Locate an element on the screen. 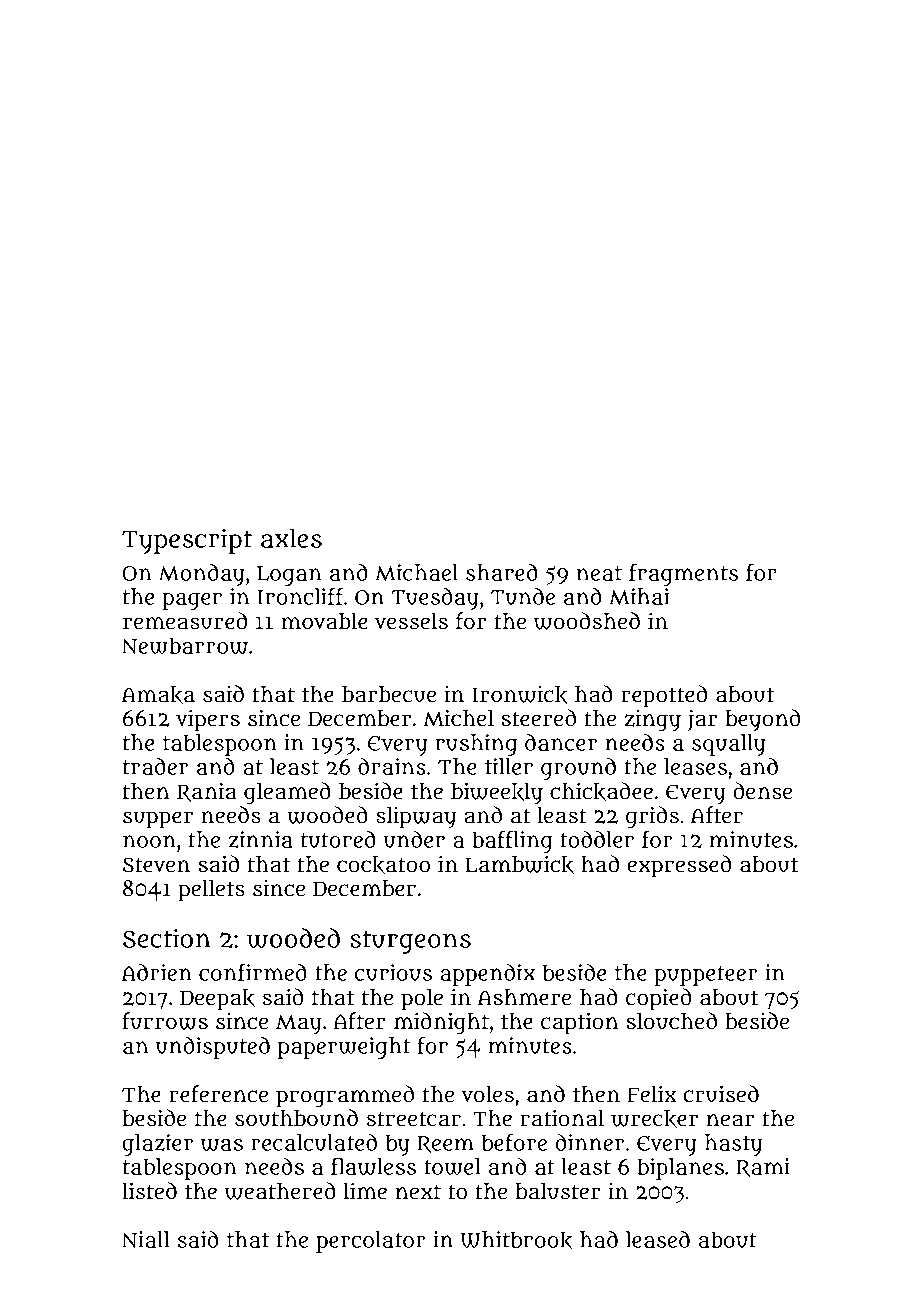 The height and width of the screenshot is (1311, 924). zinnia is located at coordinates (261, 839).
